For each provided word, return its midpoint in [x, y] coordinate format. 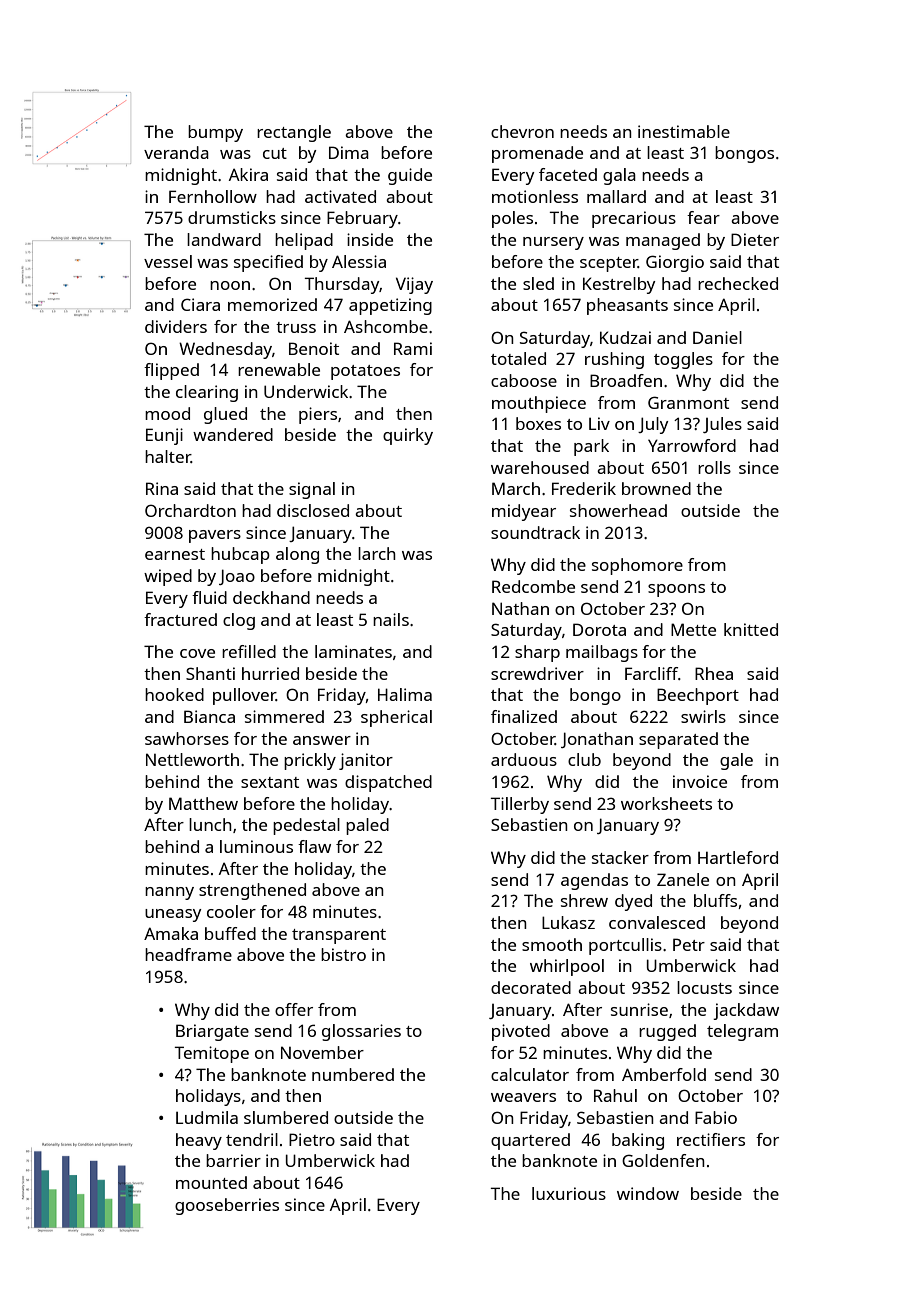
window [648, 1193]
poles [512, 219]
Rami [413, 348]
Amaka [171, 933]
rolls [714, 467]
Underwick [306, 391]
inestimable [684, 131]
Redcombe [533, 586]
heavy [199, 1141]
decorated [531, 987]
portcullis [625, 946]
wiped [168, 577]
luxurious [569, 1193]
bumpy [215, 133]
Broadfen [626, 380]
